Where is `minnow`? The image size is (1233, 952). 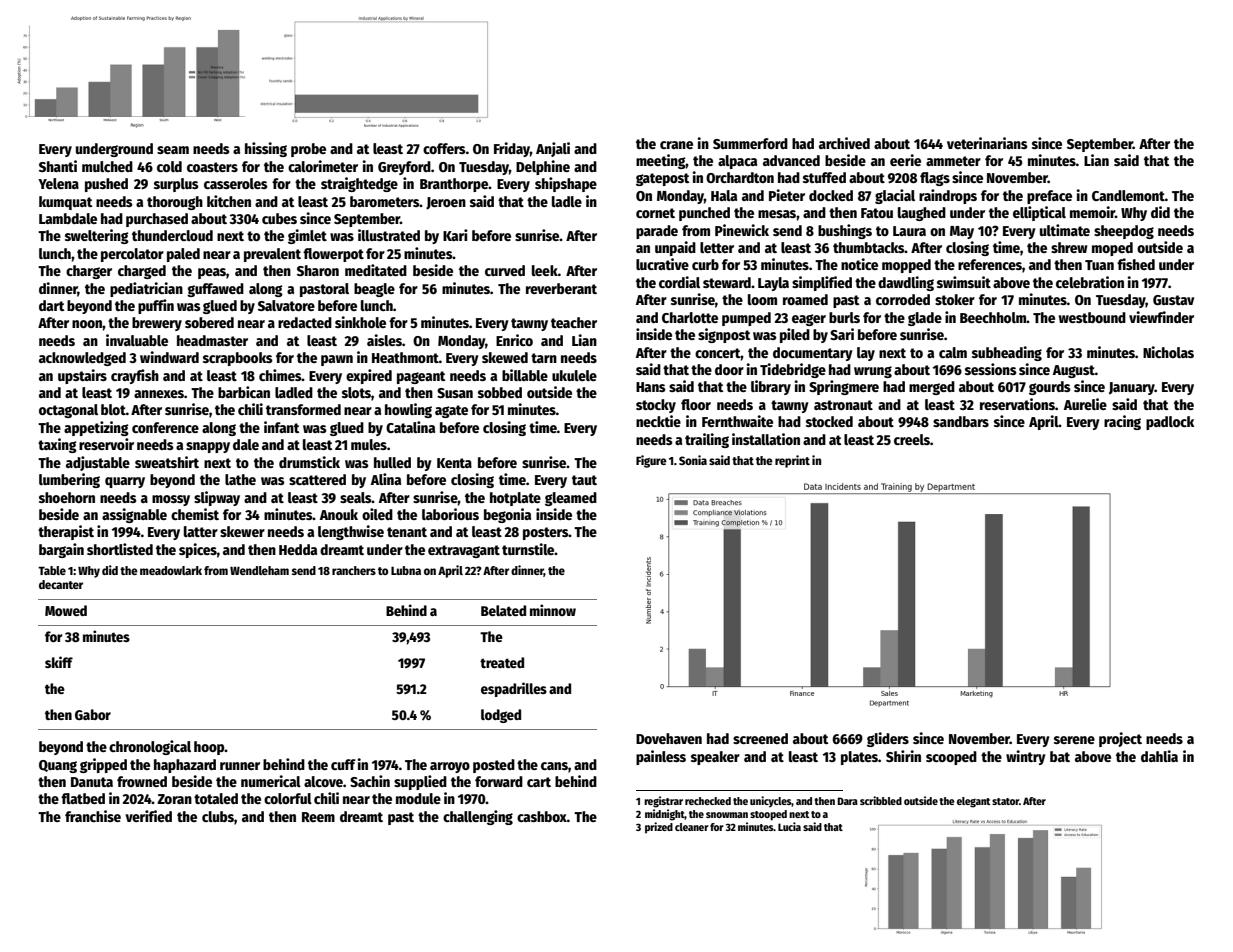
minnow is located at coordinates (553, 610).
